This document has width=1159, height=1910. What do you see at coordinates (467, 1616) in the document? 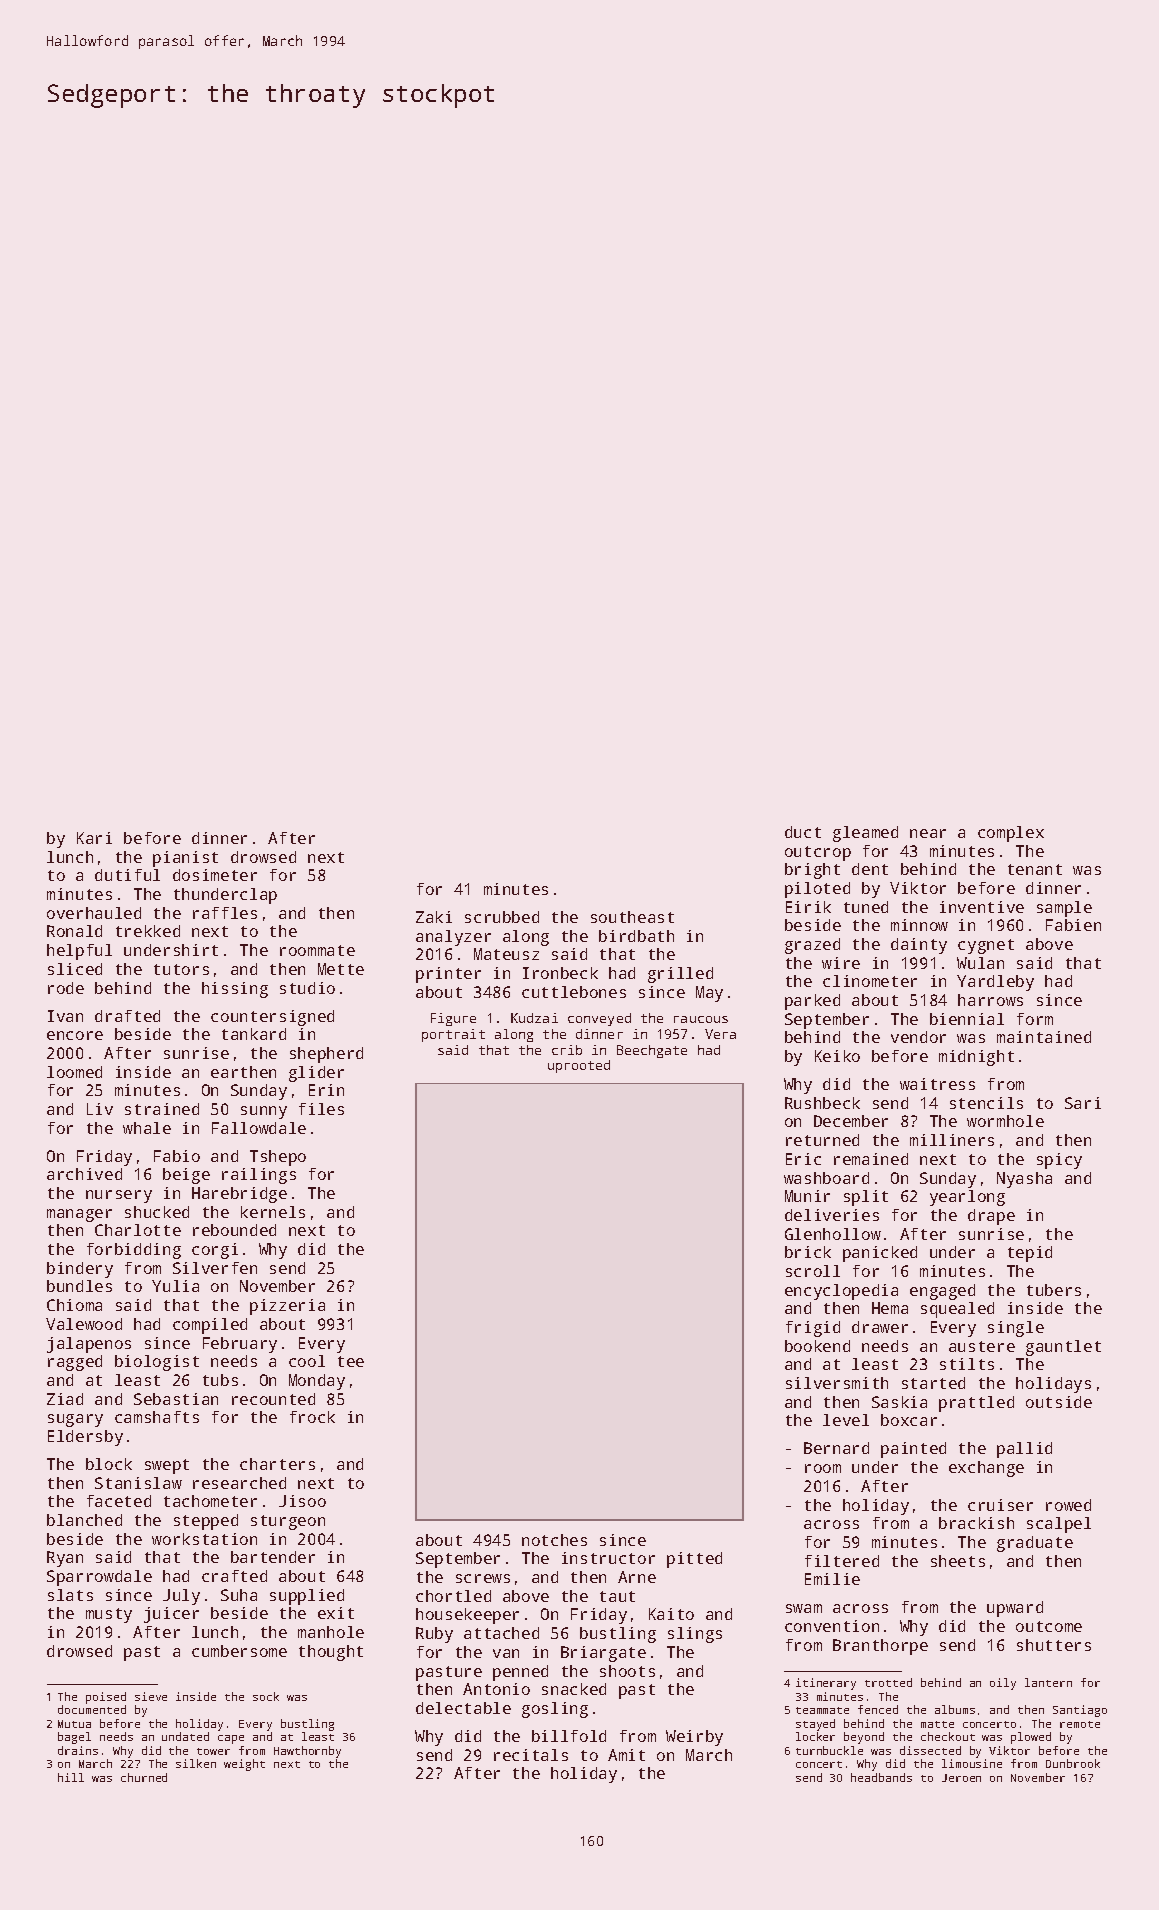
I see `housekeeper` at bounding box center [467, 1616].
